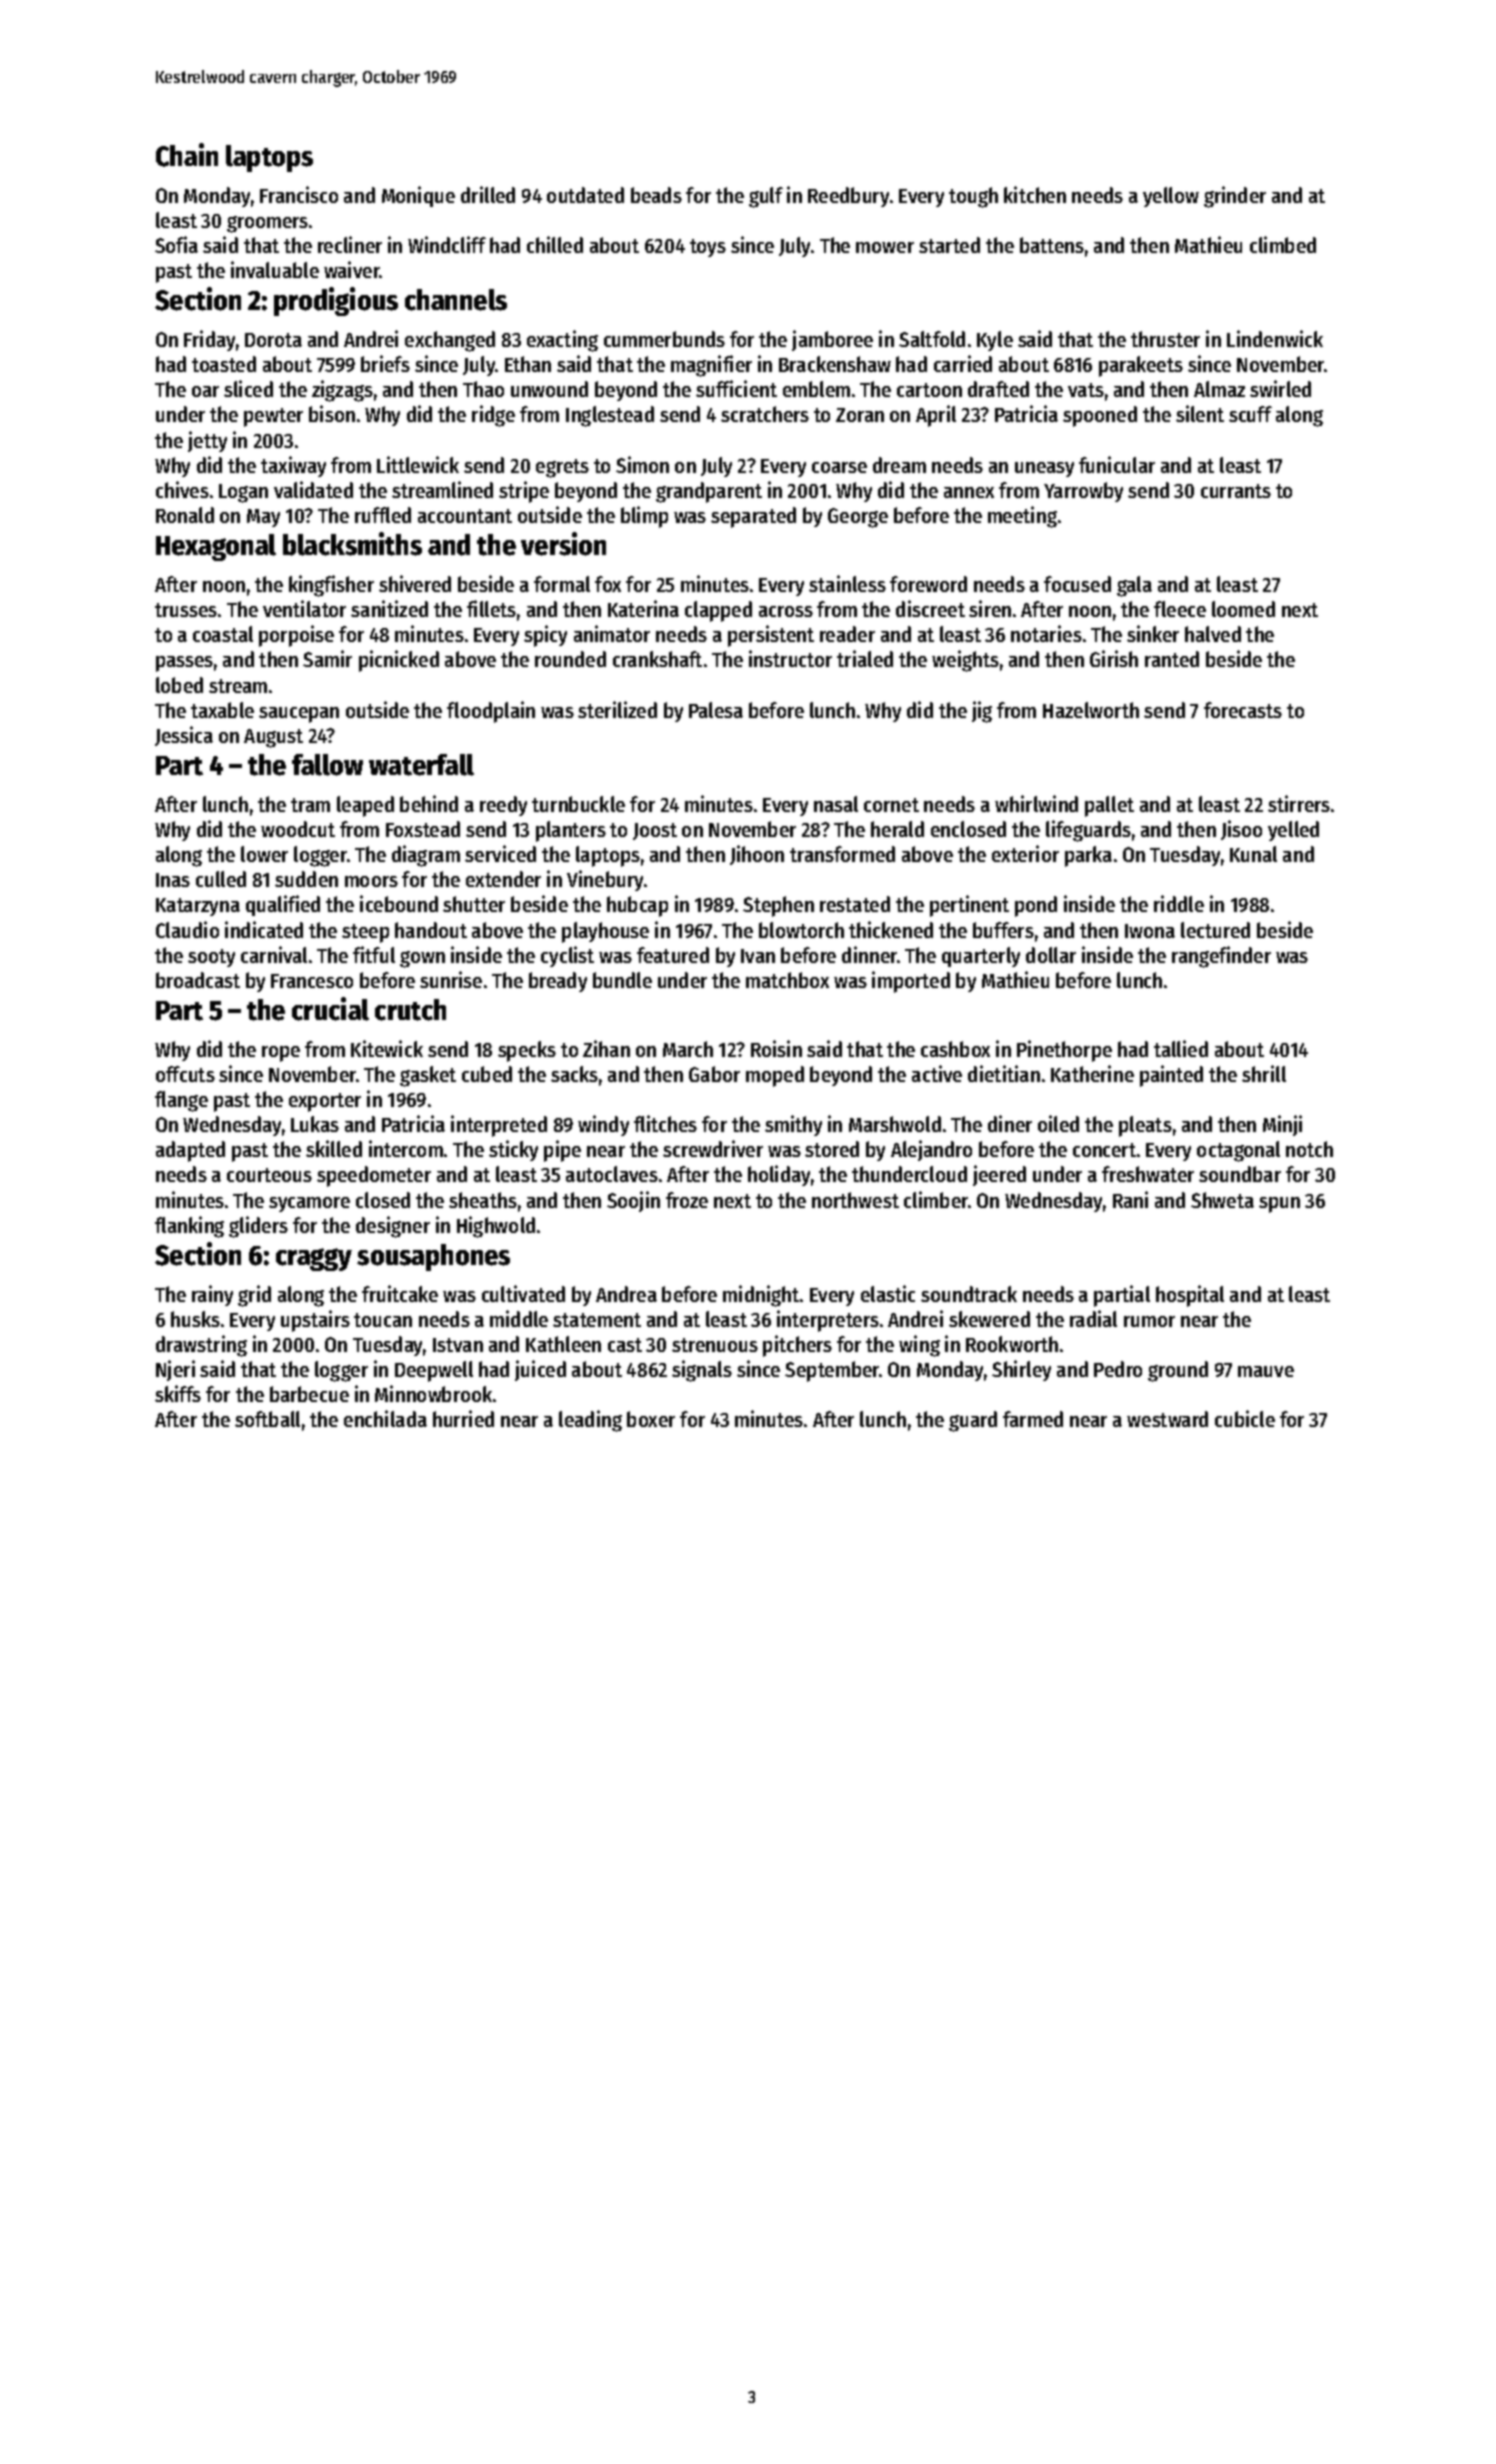 The height and width of the screenshot is (2464, 1496). What do you see at coordinates (1283, 244) in the screenshot?
I see `climbed` at bounding box center [1283, 244].
